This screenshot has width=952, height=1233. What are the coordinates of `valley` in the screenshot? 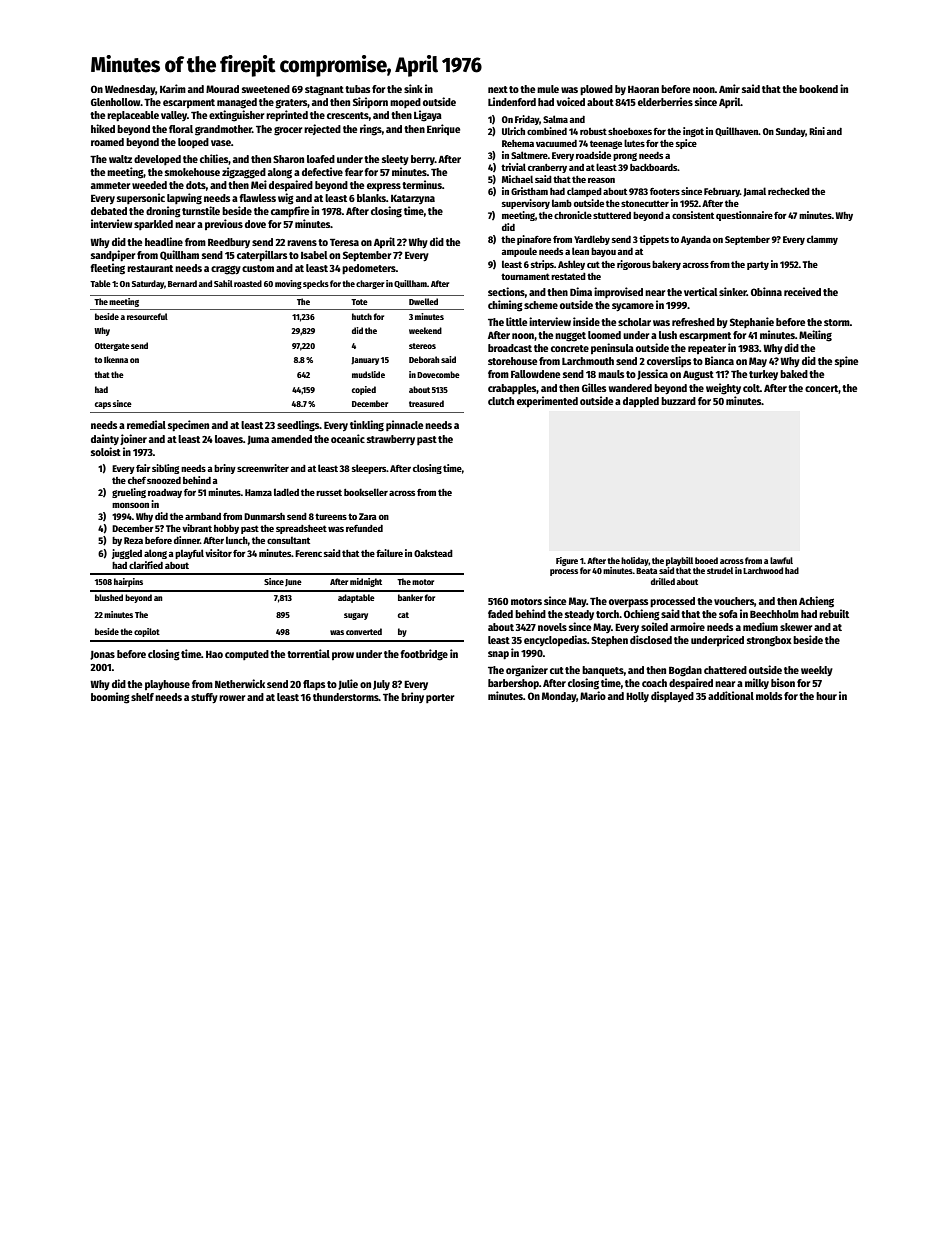 It's located at (174, 116).
